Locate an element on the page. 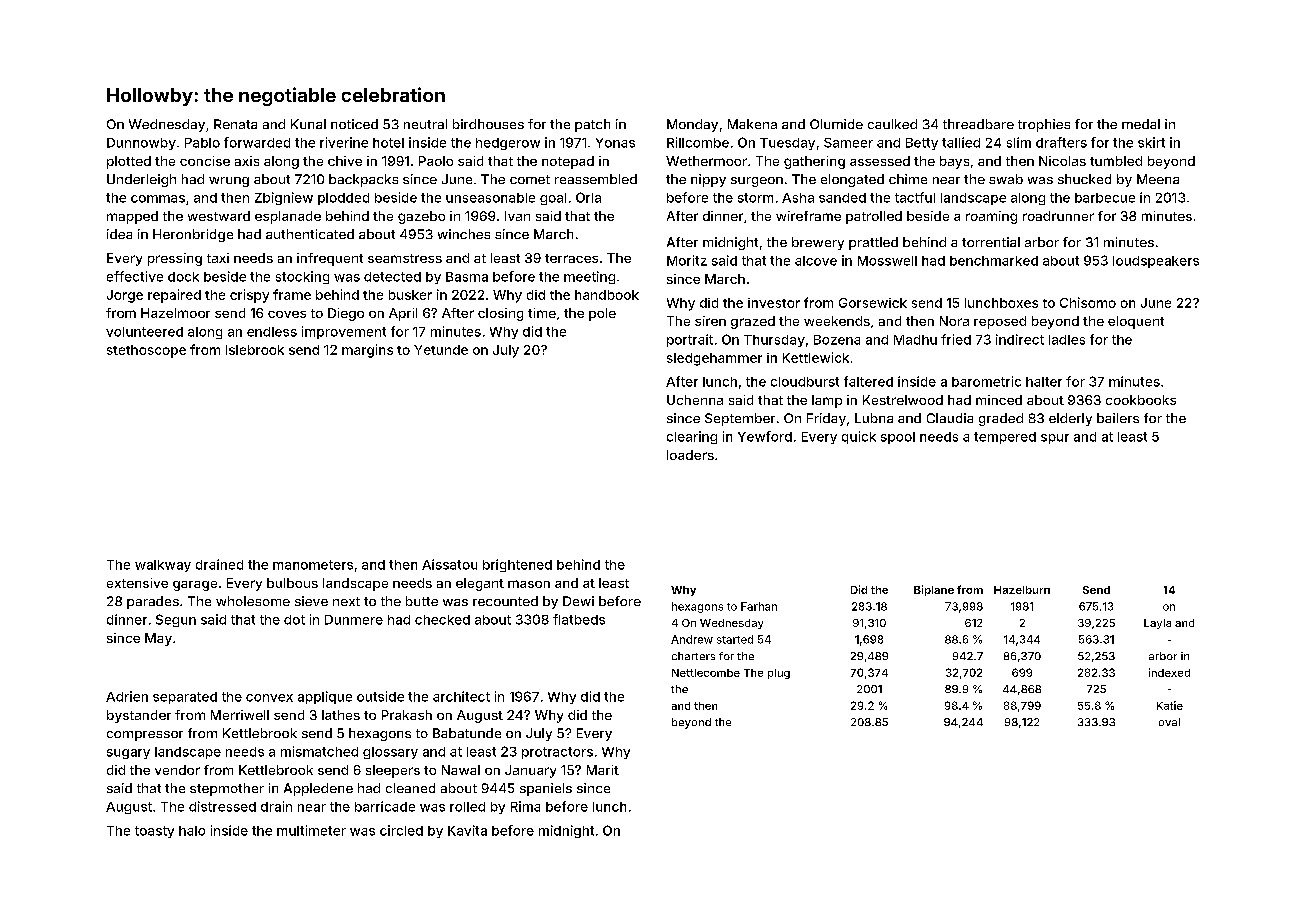 The image size is (1308, 924). toasty is located at coordinates (154, 832).
